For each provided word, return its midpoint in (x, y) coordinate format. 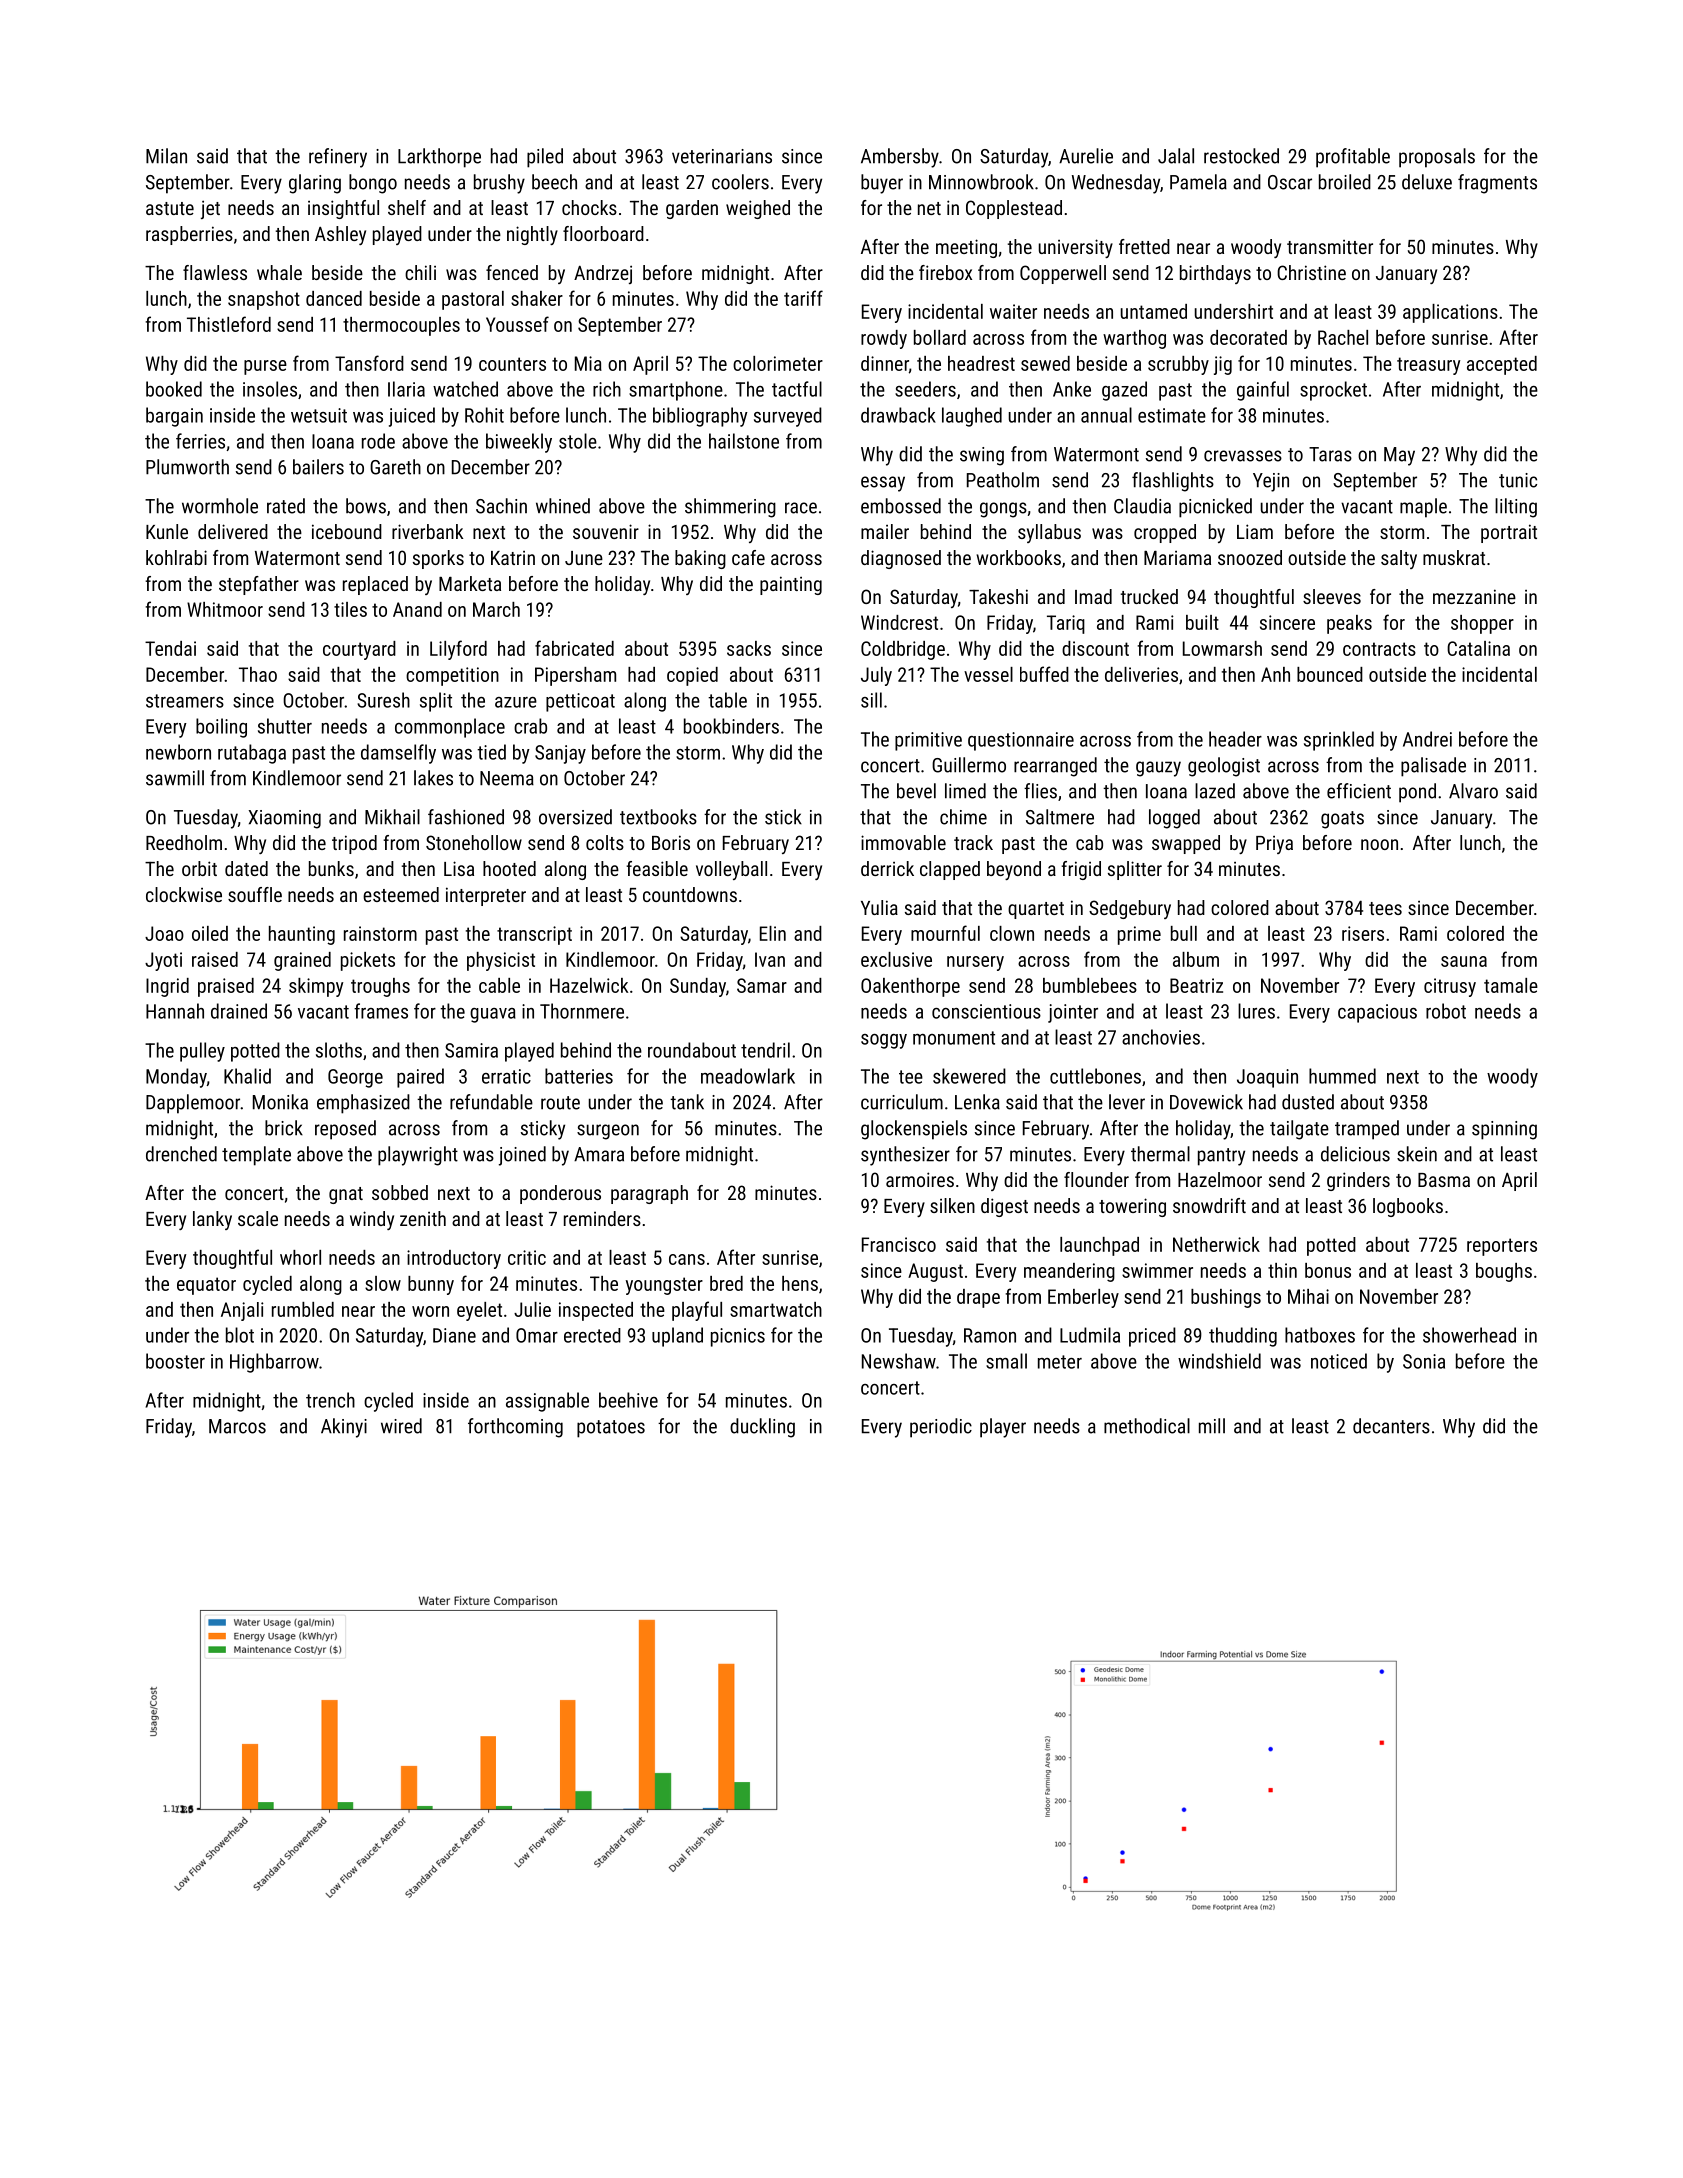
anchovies (1161, 1037)
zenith (423, 1218)
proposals (1437, 158)
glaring (315, 184)
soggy (884, 1041)
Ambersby (900, 158)
